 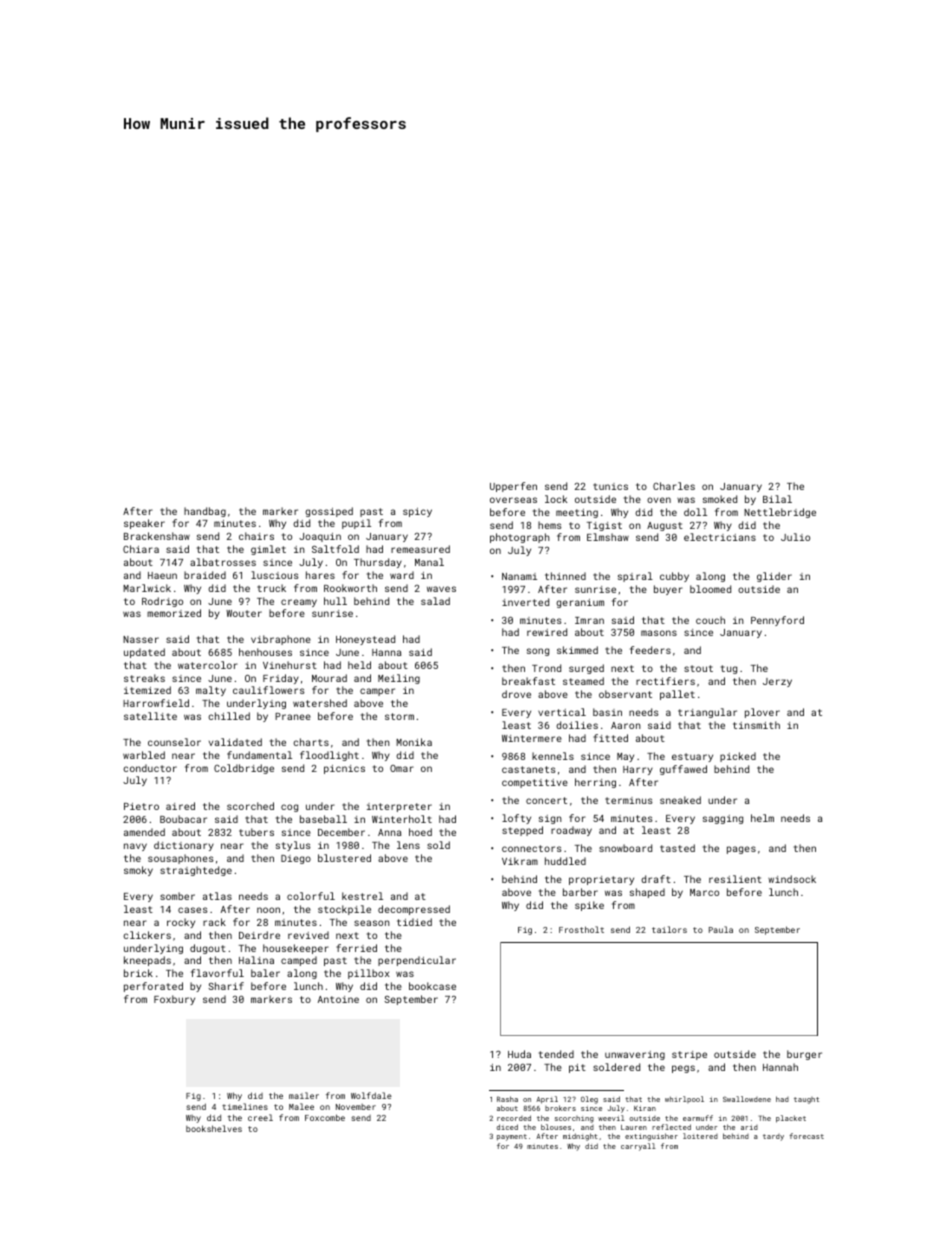 I want to click on salad, so click(x=435, y=601).
